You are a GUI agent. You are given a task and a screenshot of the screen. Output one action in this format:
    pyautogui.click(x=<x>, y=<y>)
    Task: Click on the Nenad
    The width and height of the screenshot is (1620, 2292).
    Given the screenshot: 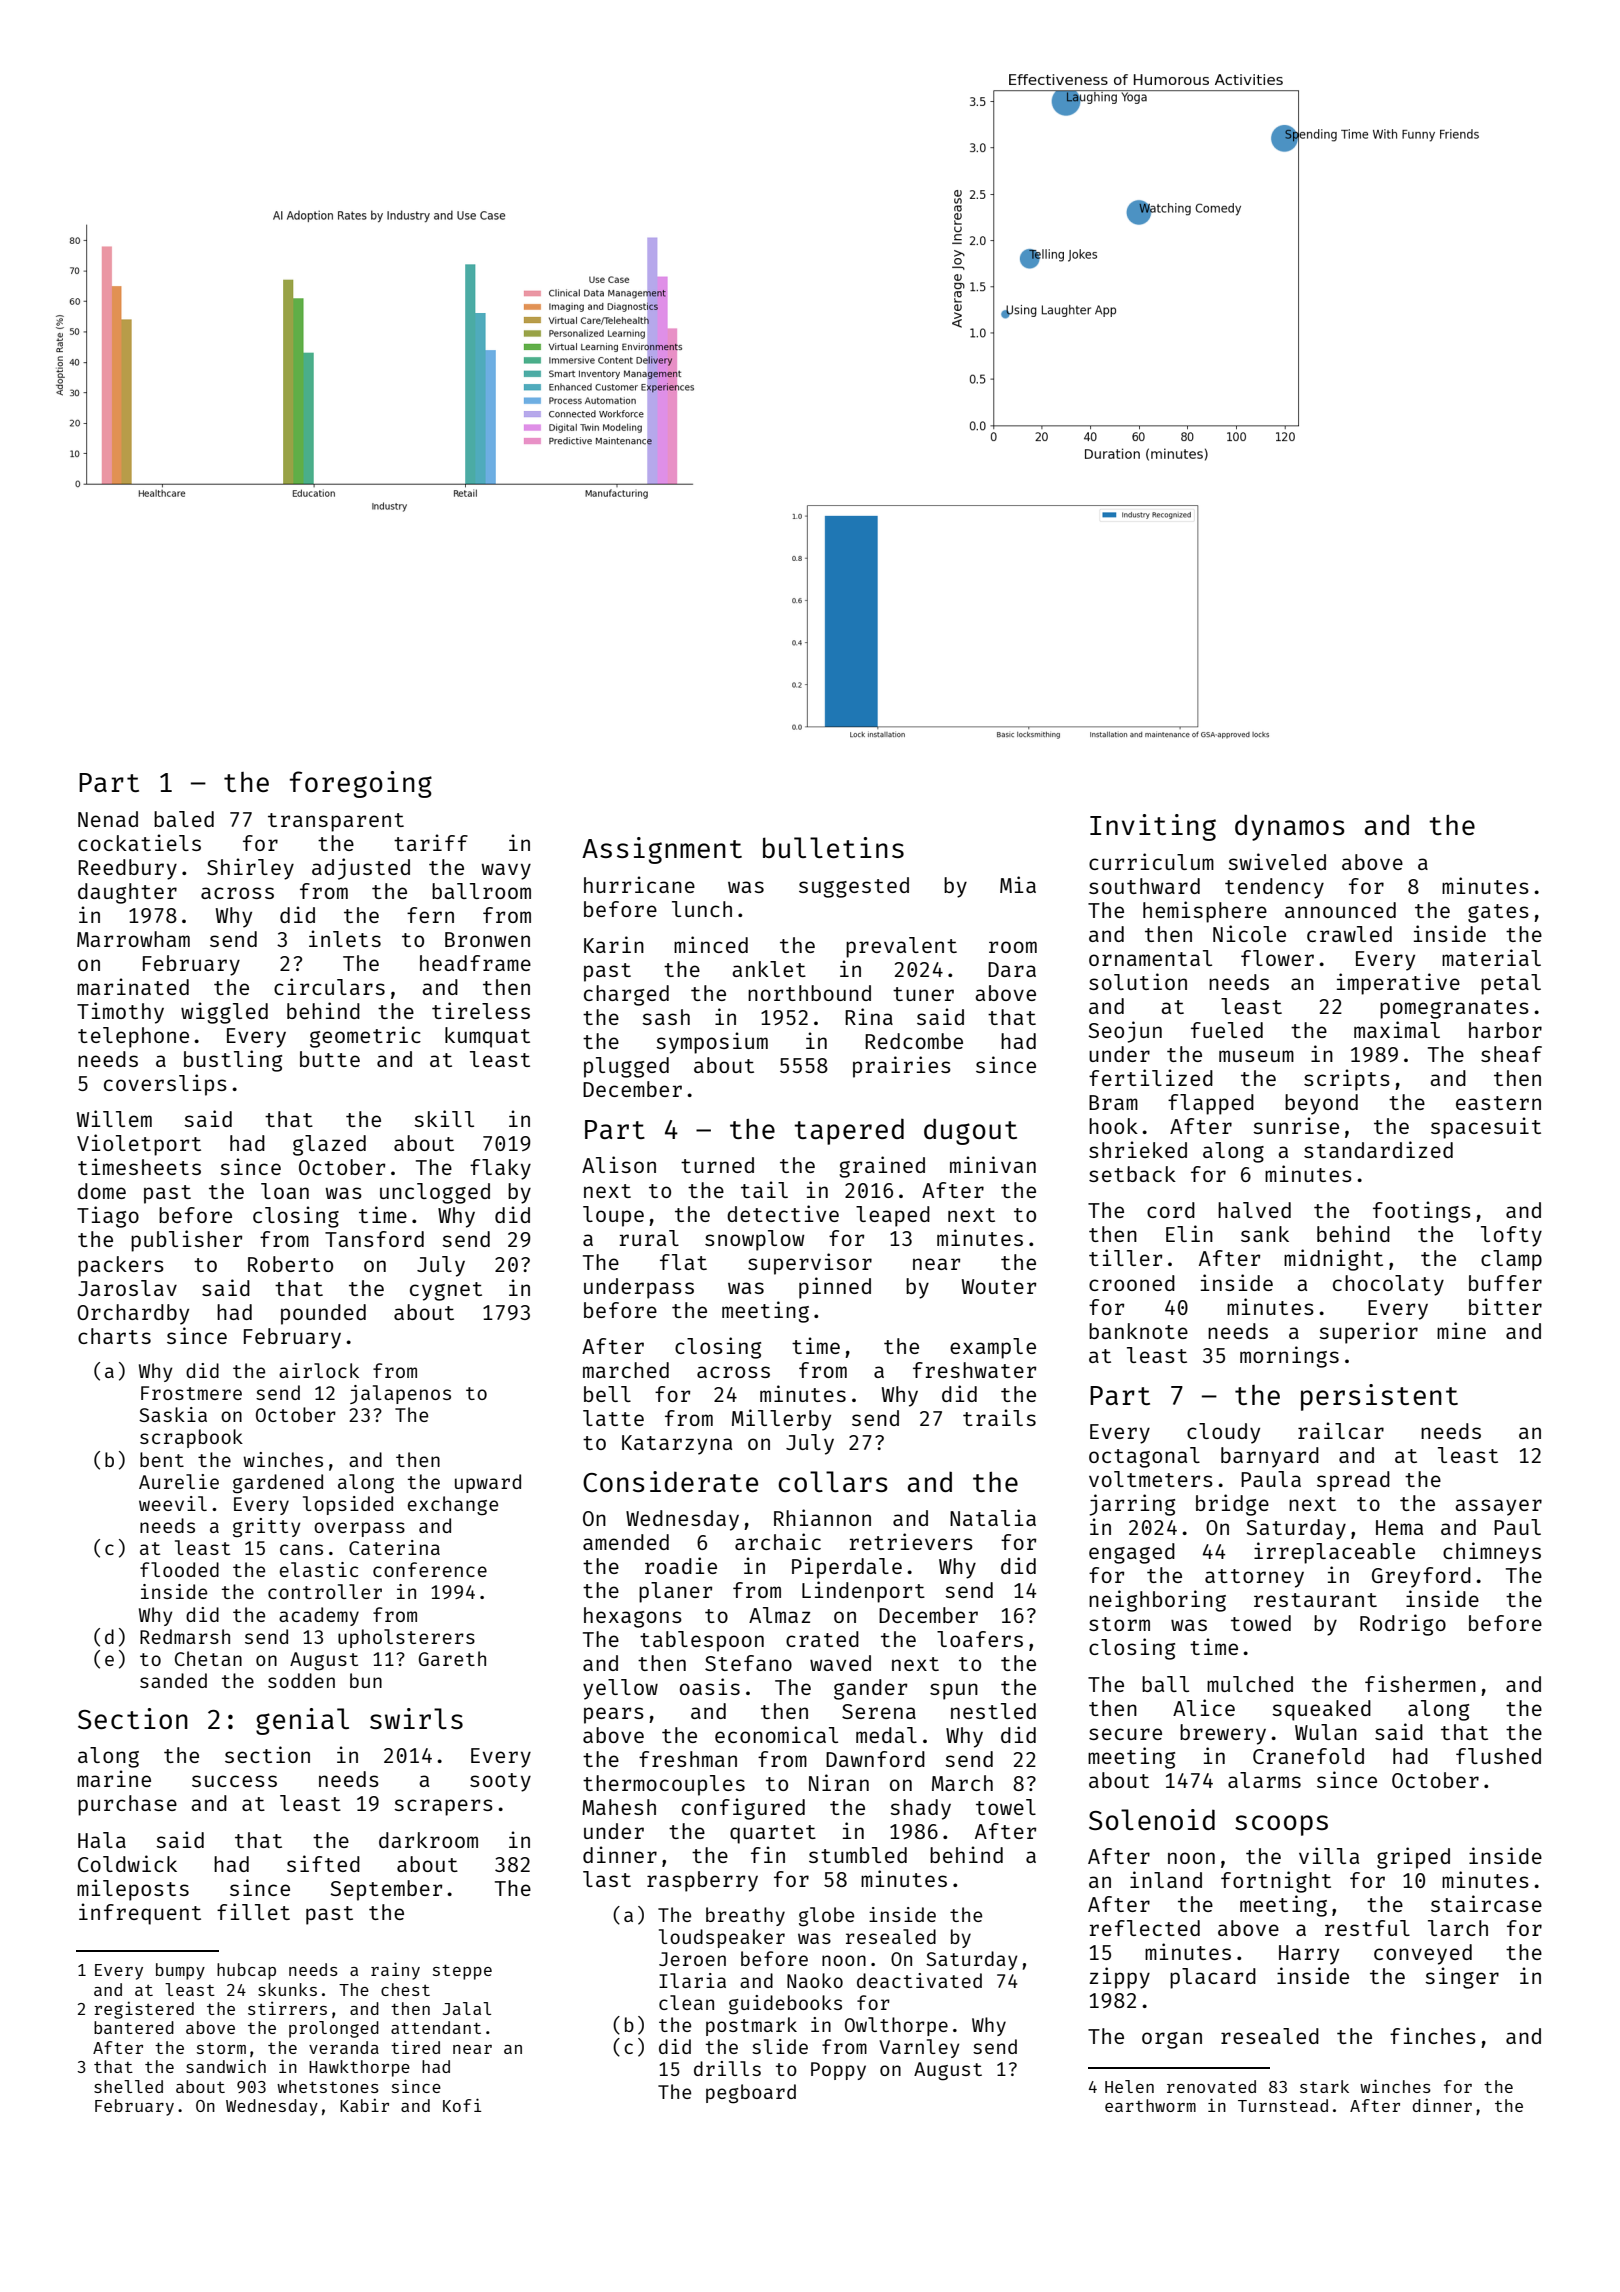 What is the action you would take?
    pyautogui.click(x=108, y=819)
